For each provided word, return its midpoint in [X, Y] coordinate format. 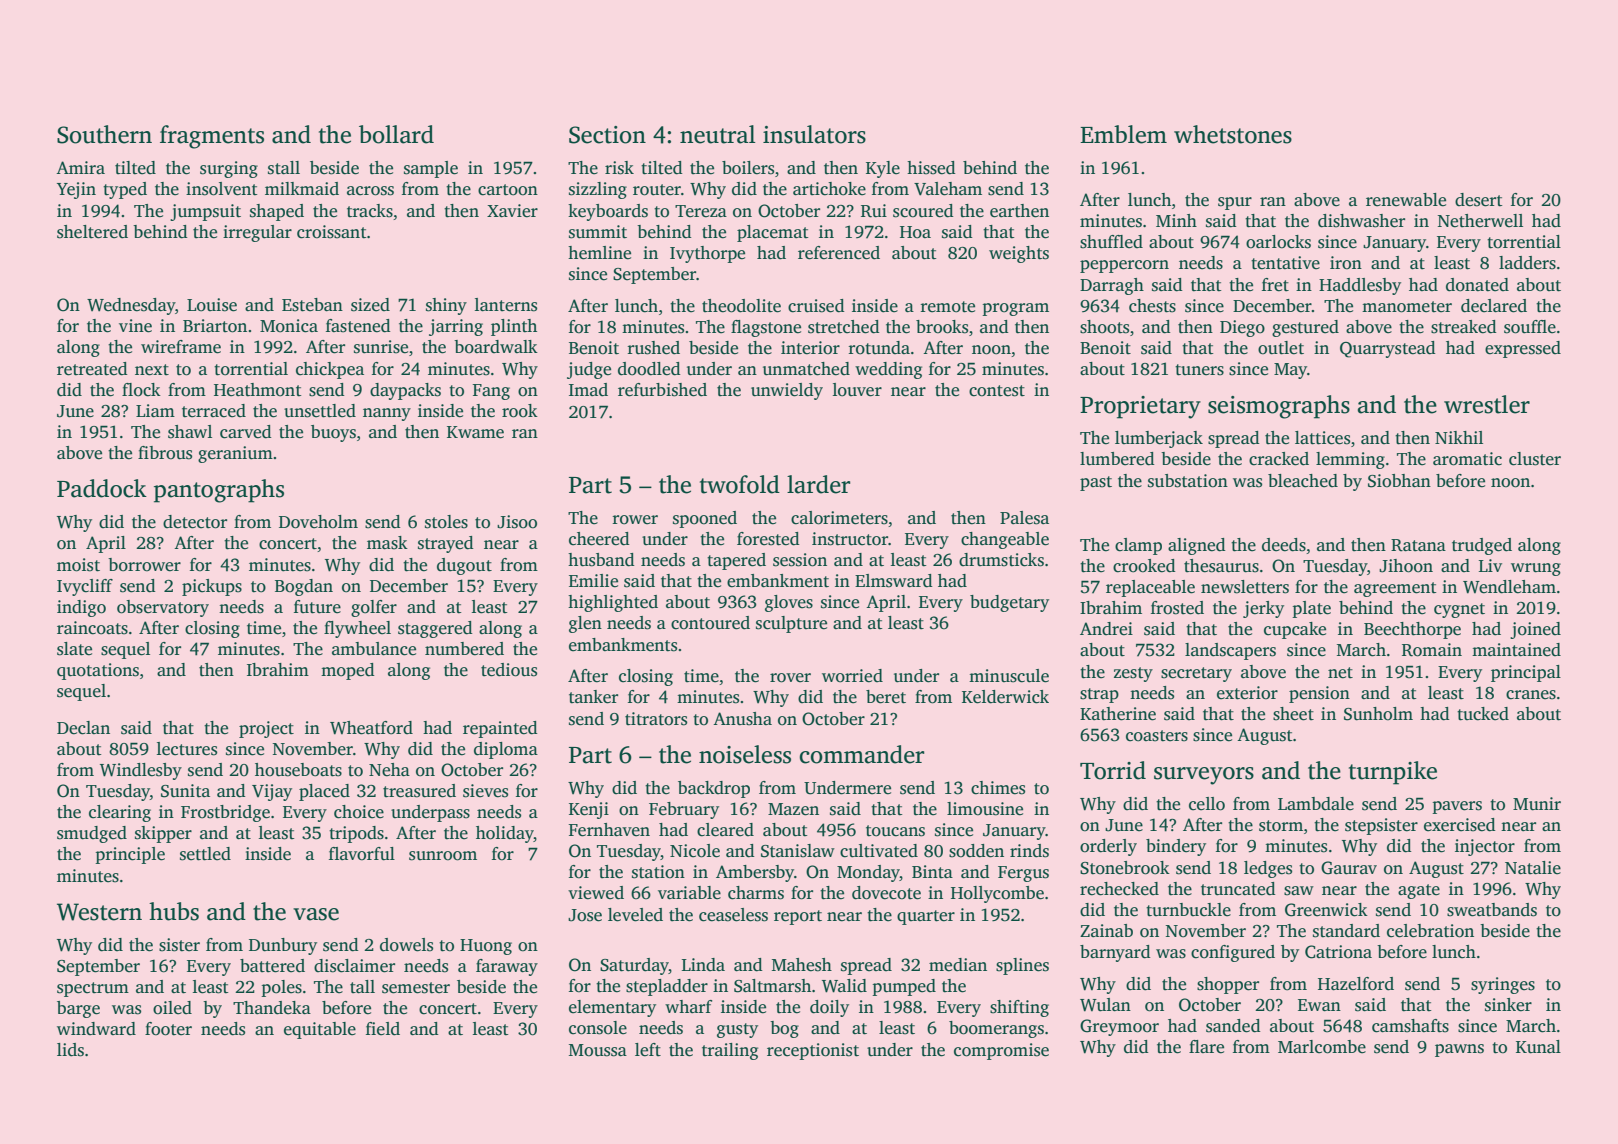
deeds [1284, 545]
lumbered [1117, 459]
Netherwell [1480, 221]
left [648, 1050]
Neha [389, 770]
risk [619, 168]
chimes [998, 788]
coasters [1157, 736]
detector [195, 522]
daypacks [405, 391]
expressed [1523, 349]
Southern [104, 134]
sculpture [791, 624]
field [383, 1029]
